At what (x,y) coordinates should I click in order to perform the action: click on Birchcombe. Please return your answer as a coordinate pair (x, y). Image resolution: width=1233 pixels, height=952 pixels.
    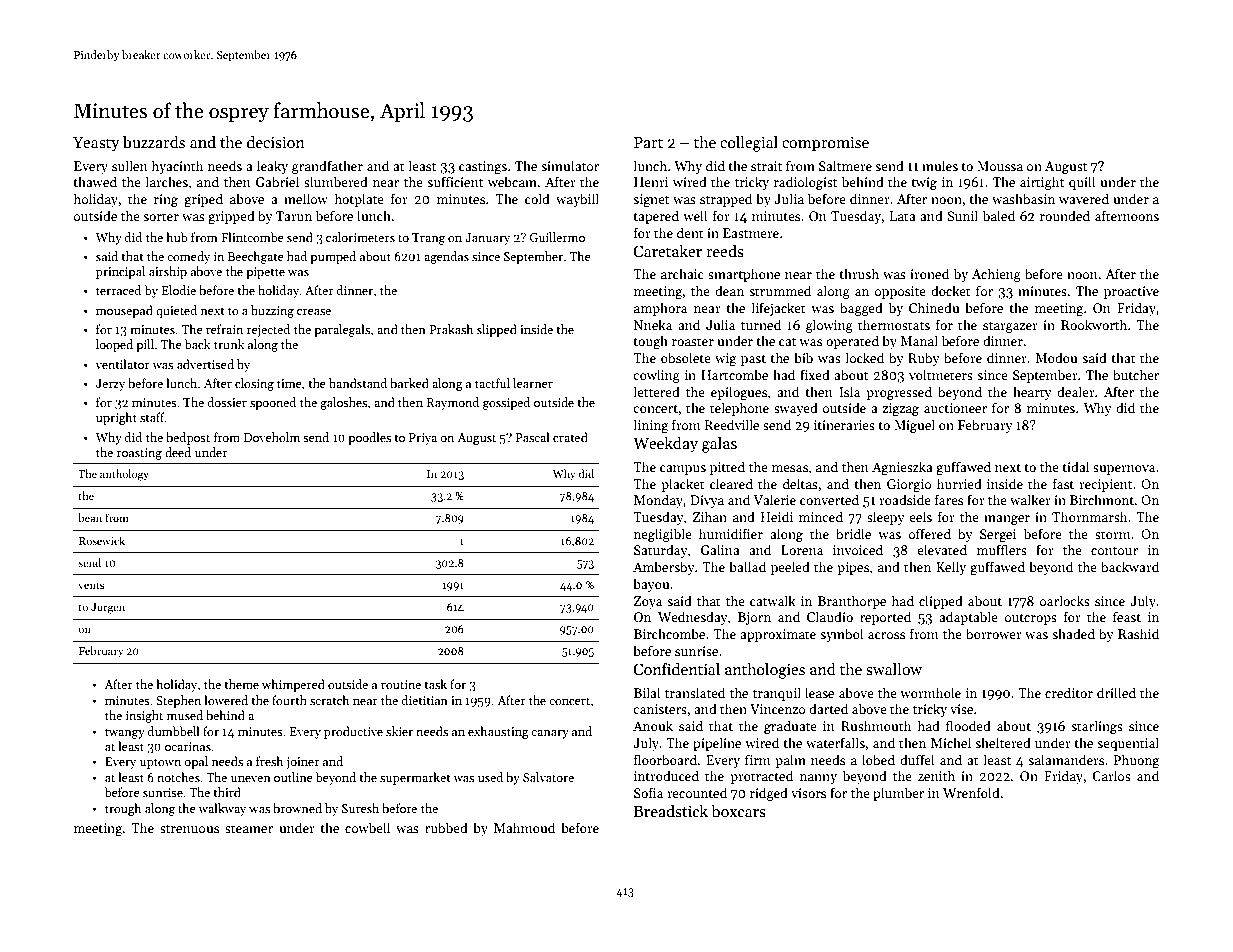
    Looking at the image, I should click on (669, 633).
